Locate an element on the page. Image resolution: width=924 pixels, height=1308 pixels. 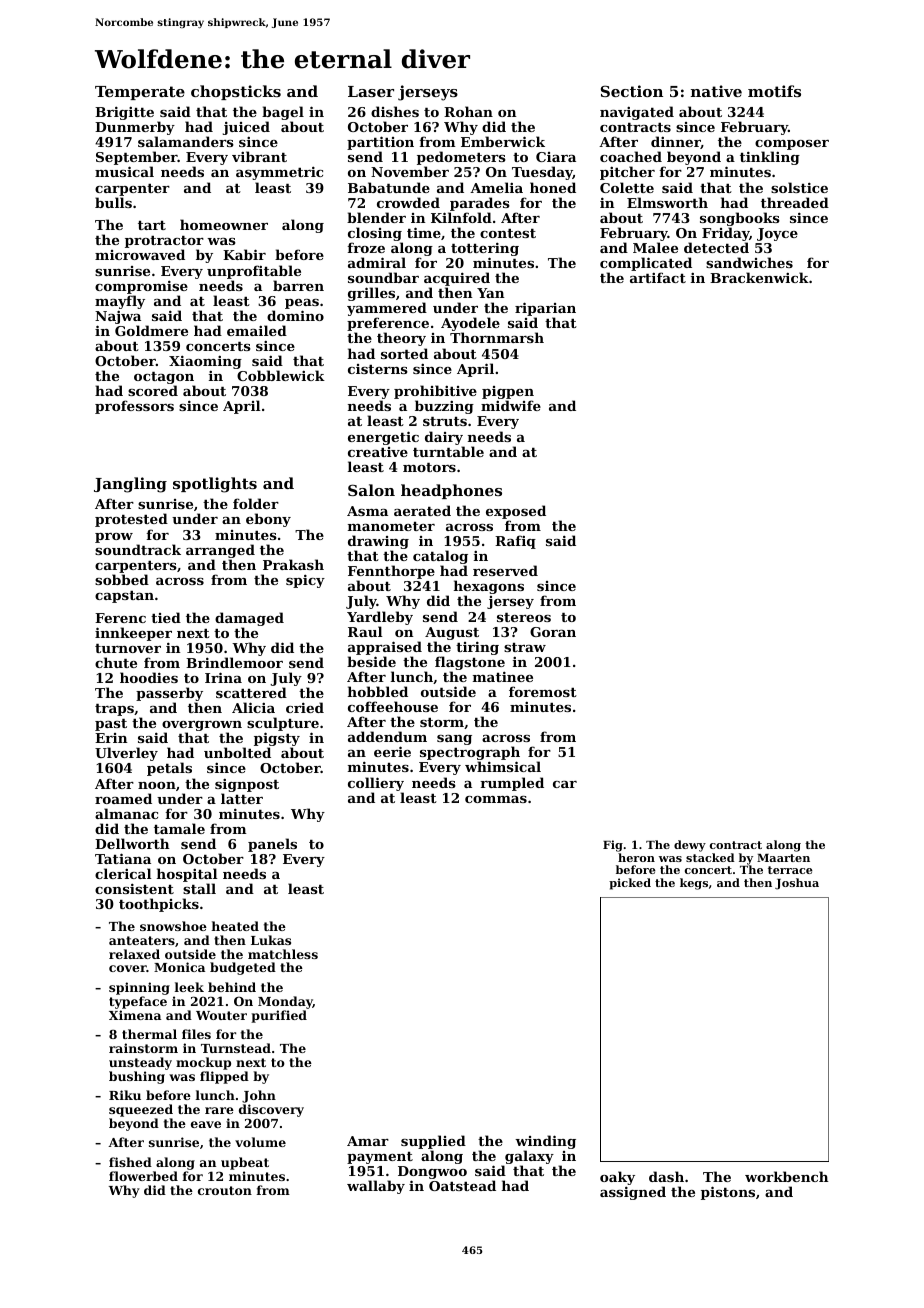
Laser is located at coordinates (371, 91).
